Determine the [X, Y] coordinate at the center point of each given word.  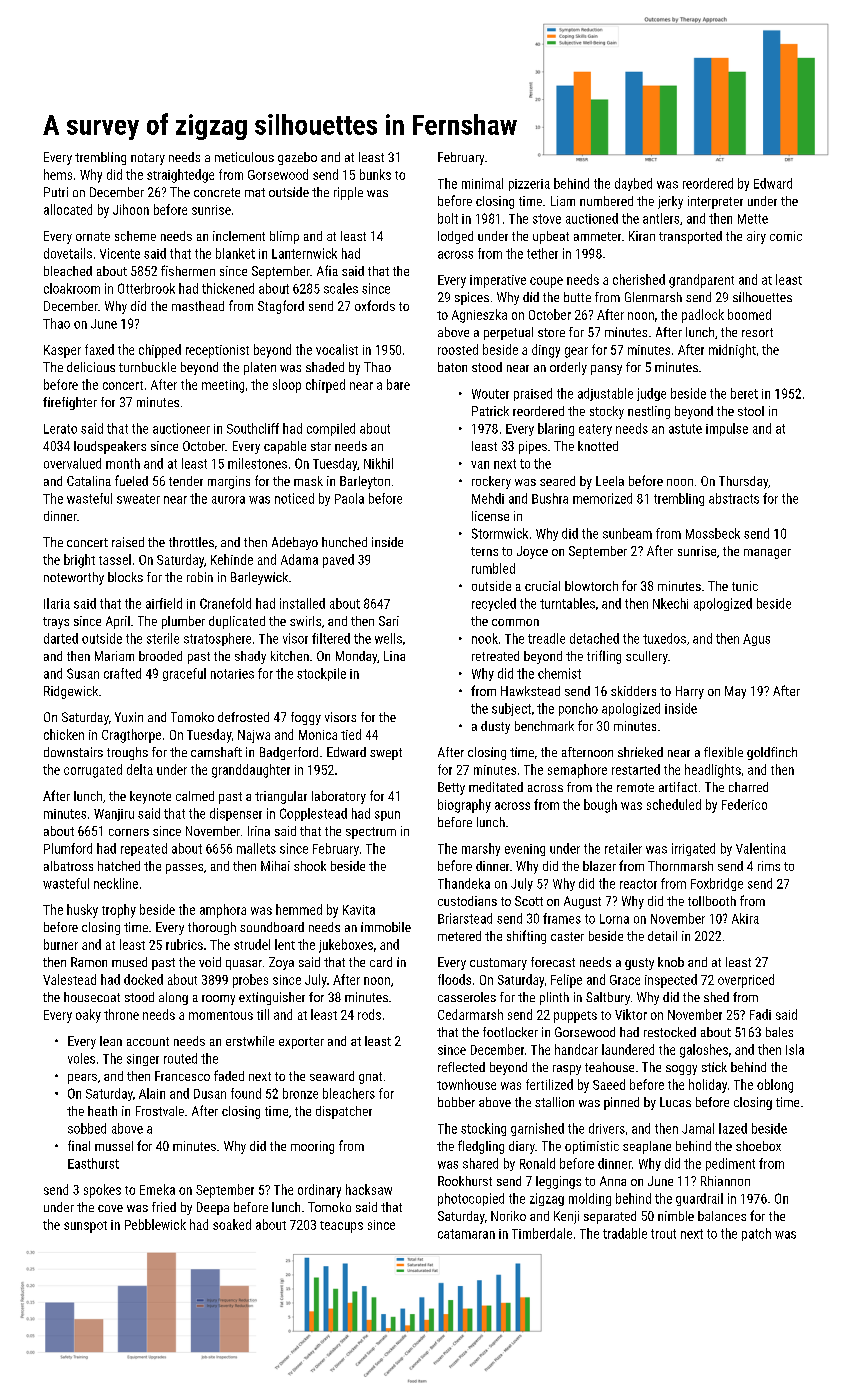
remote [635, 787]
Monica [318, 735]
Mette [753, 219]
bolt [448, 218]
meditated [496, 787]
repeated [144, 849]
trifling [604, 657]
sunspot [85, 1227]
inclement [239, 236]
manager [767, 554]
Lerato [60, 429]
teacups [341, 1227]
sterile [163, 638]
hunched [344, 542]
